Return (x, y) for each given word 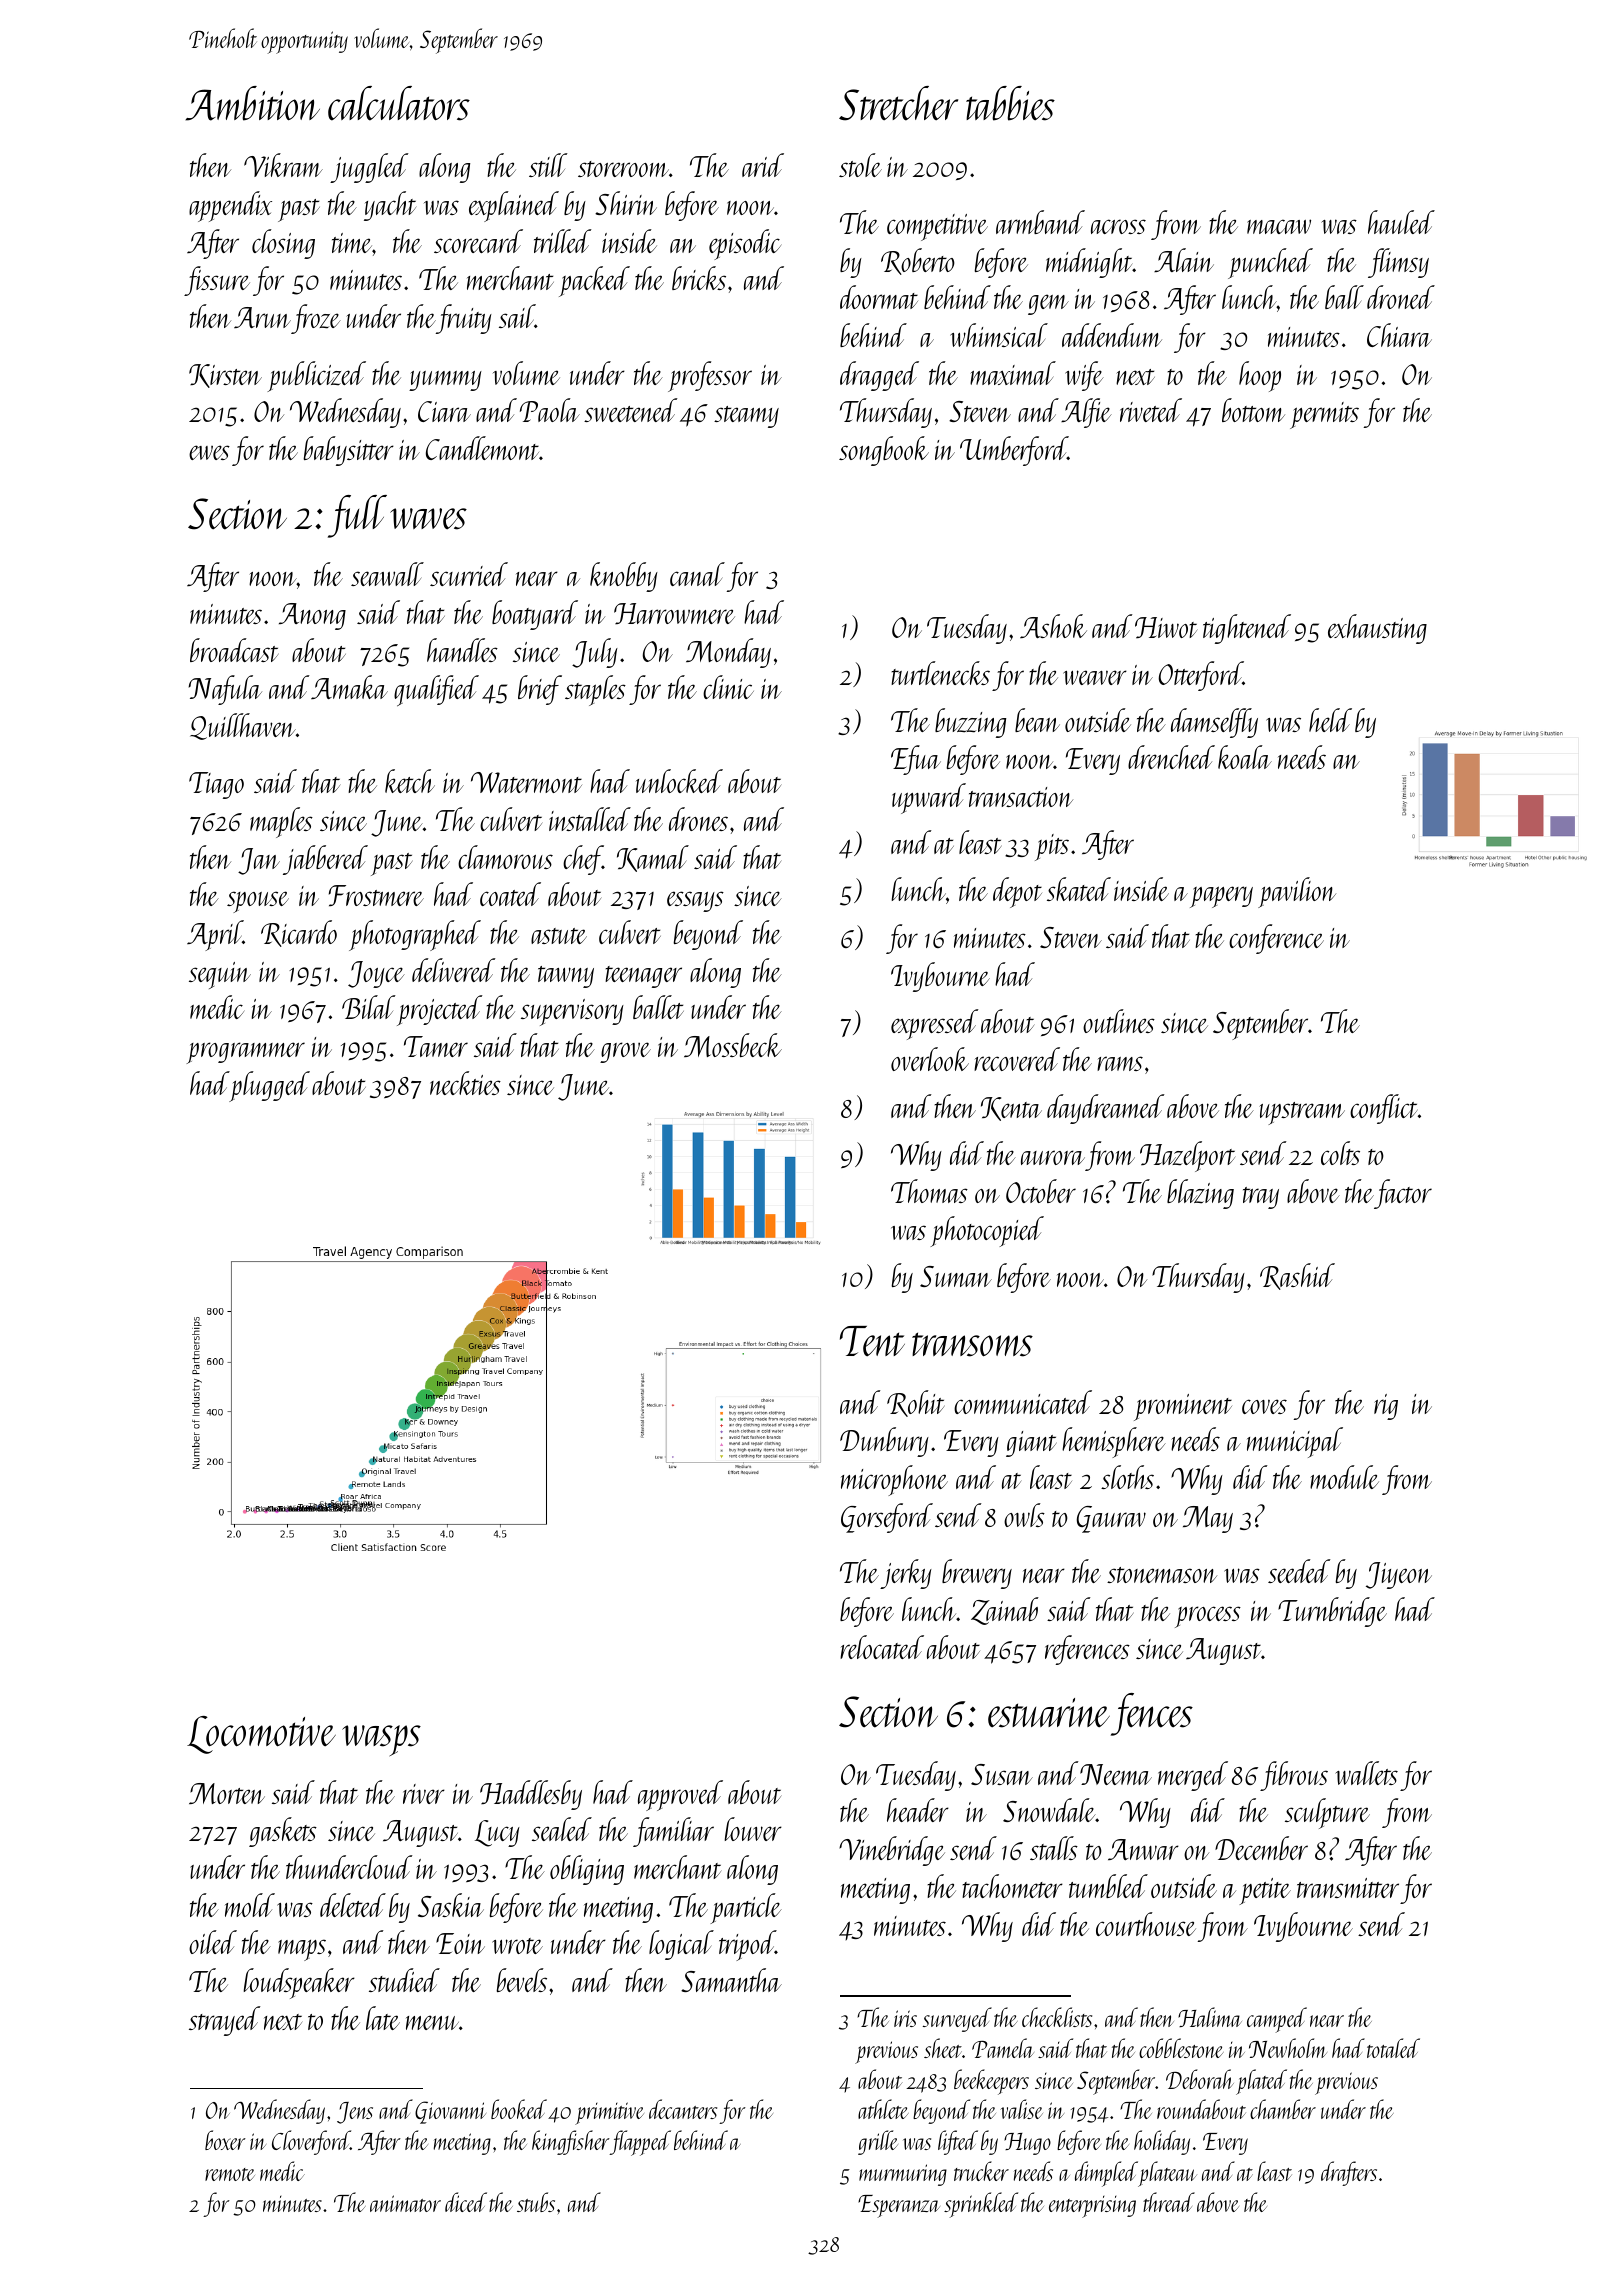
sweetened (630, 410)
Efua (916, 760)
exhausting (1377, 629)
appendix (230, 206)
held (1330, 720)
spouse (258, 902)
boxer (225, 2140)
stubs (536, 2202)
